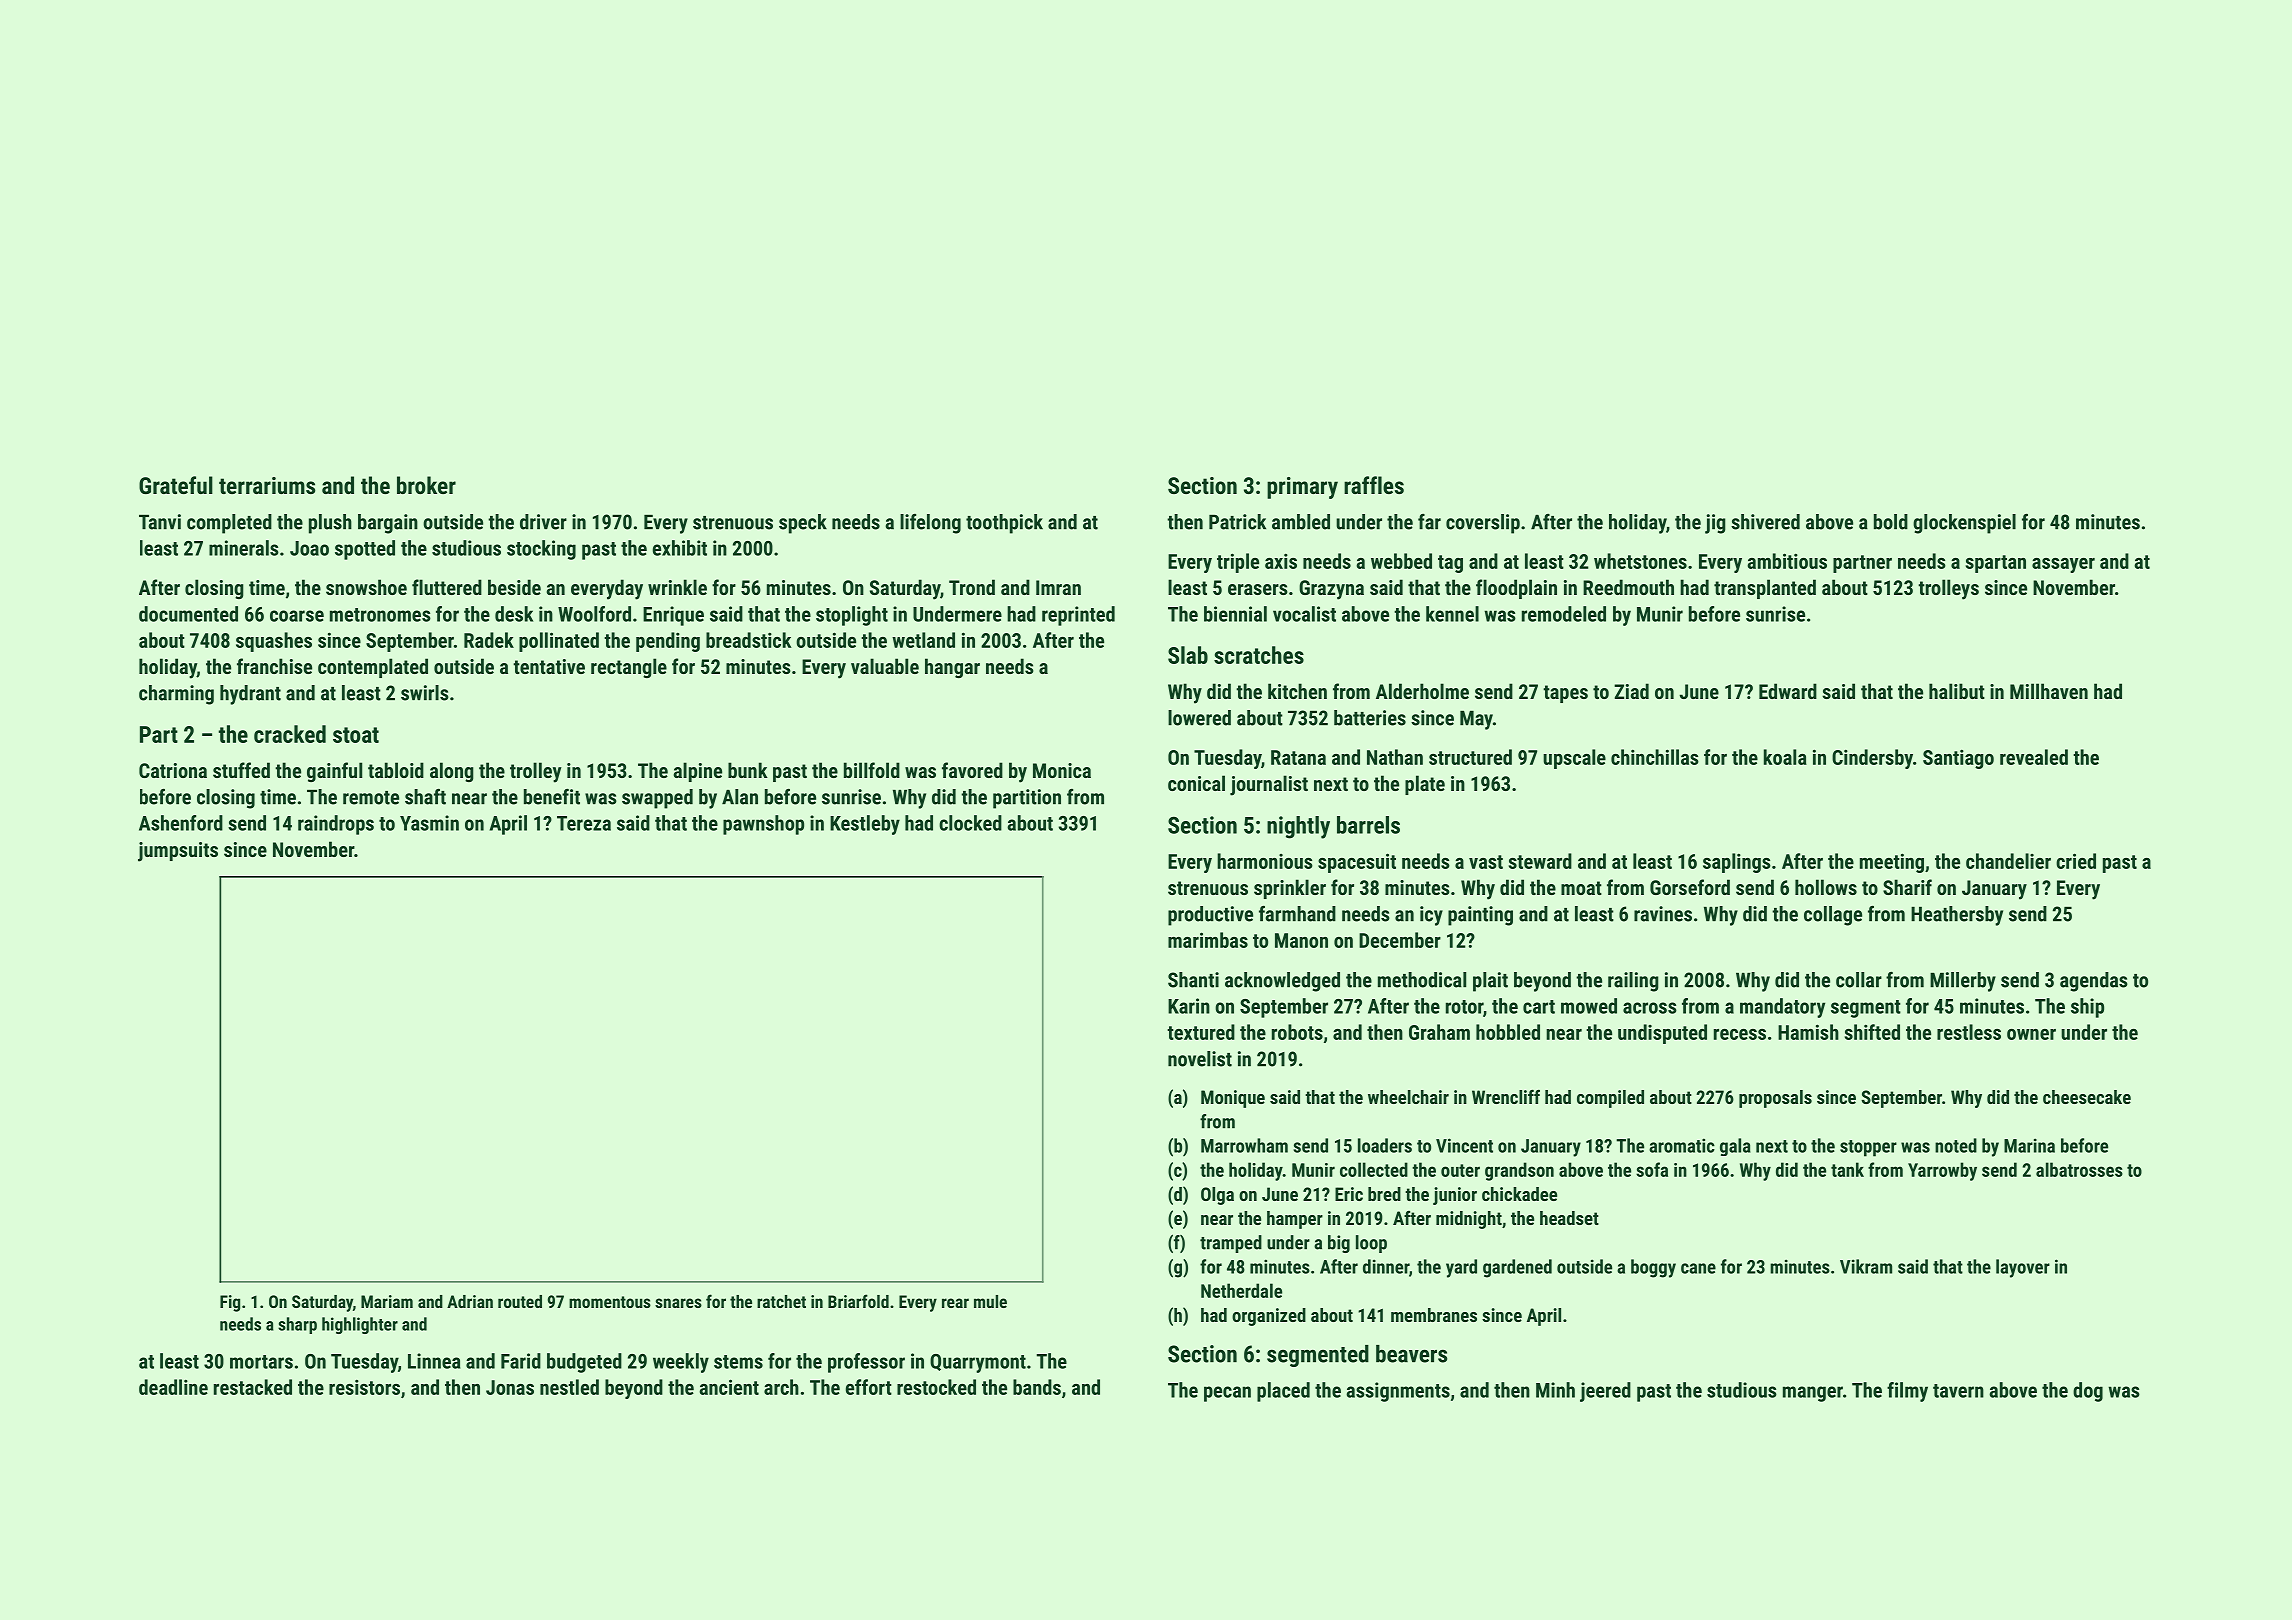  What do you see at coordinates (803, 524) in the document?
I see `speck` at bounding box center [803, 524].
